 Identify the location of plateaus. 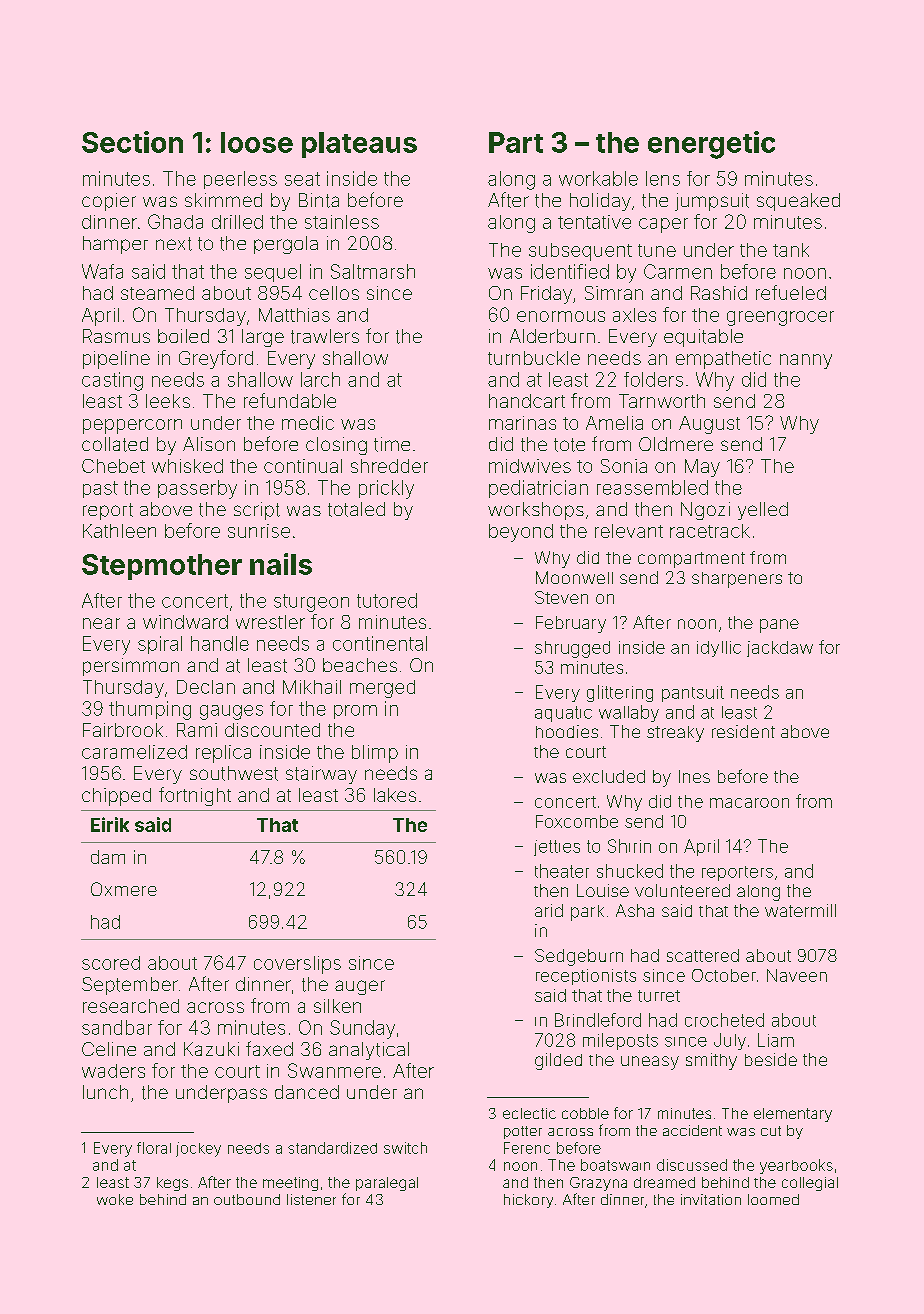
(359, 145).
